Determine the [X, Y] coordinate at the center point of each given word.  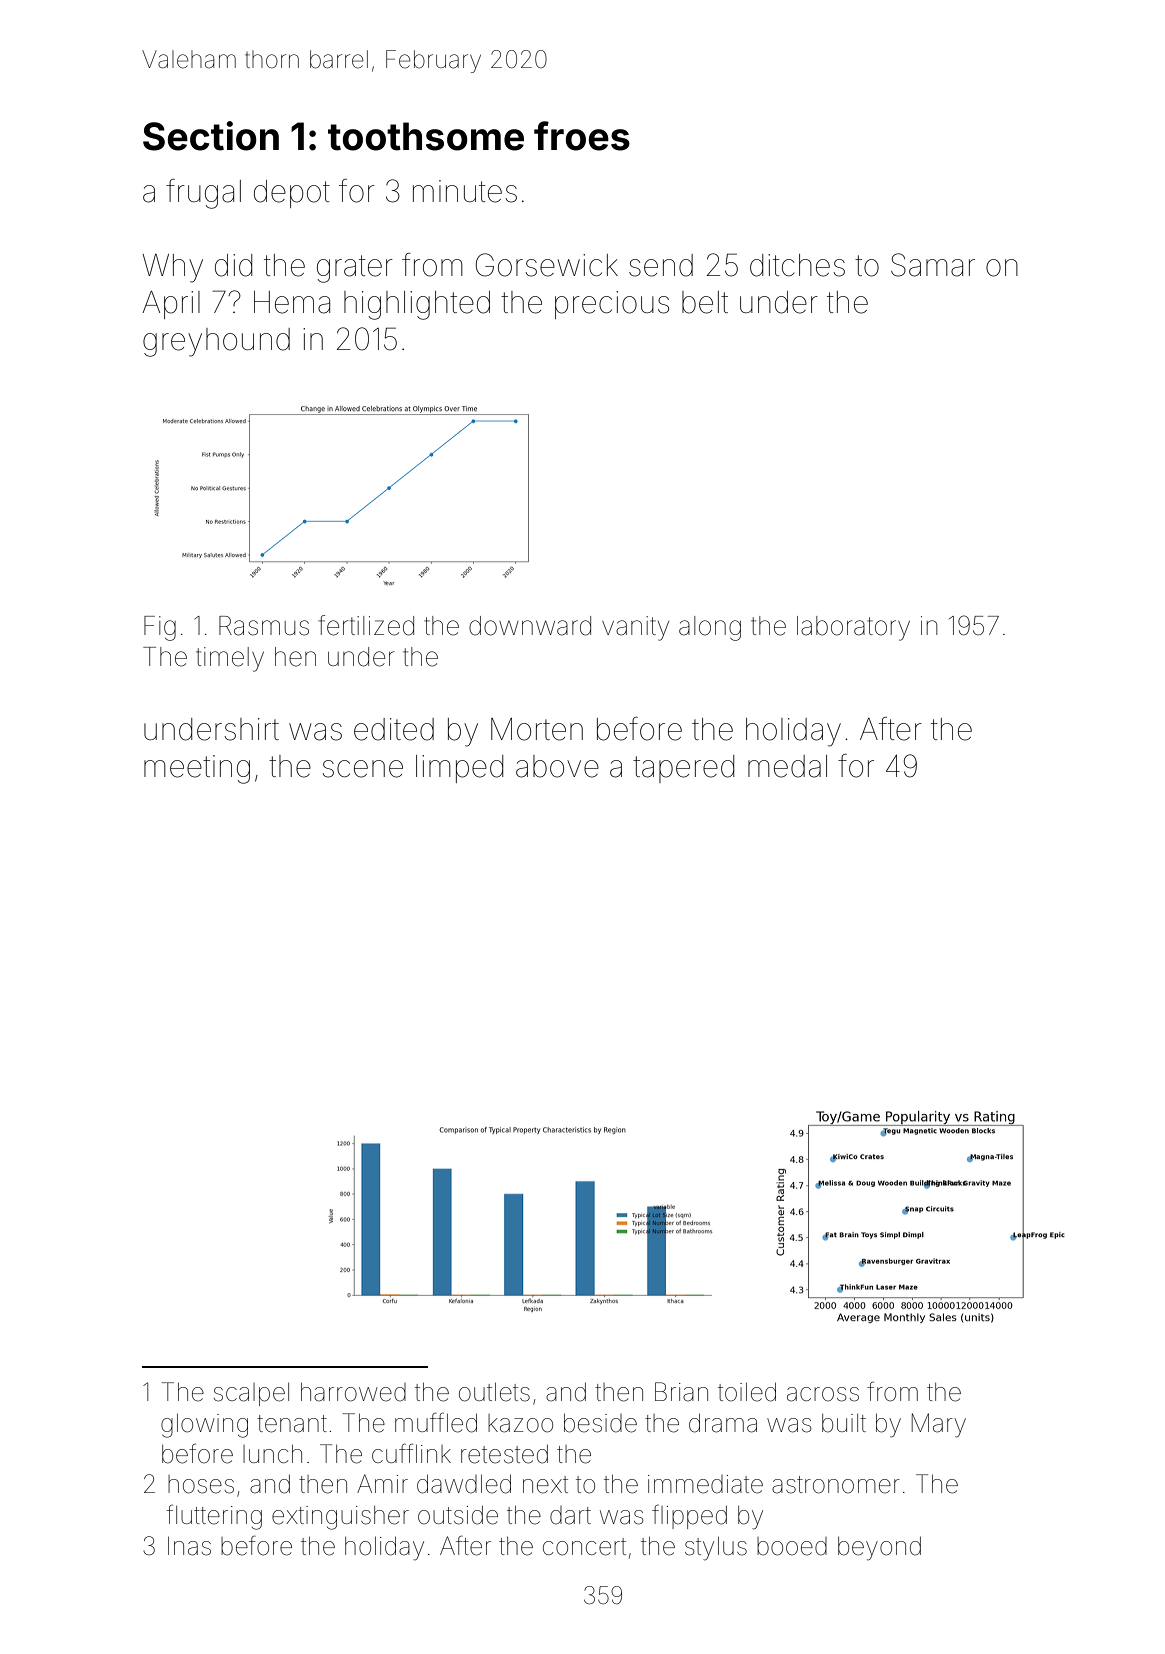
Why [173, 268]
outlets [494, 1392]
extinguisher [340, 1518]
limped [459, 769]
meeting [197, 769]
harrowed [353, 1392]
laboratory [853, 628]
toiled [747, 1392]
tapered [683, 769]
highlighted [417, 305]
